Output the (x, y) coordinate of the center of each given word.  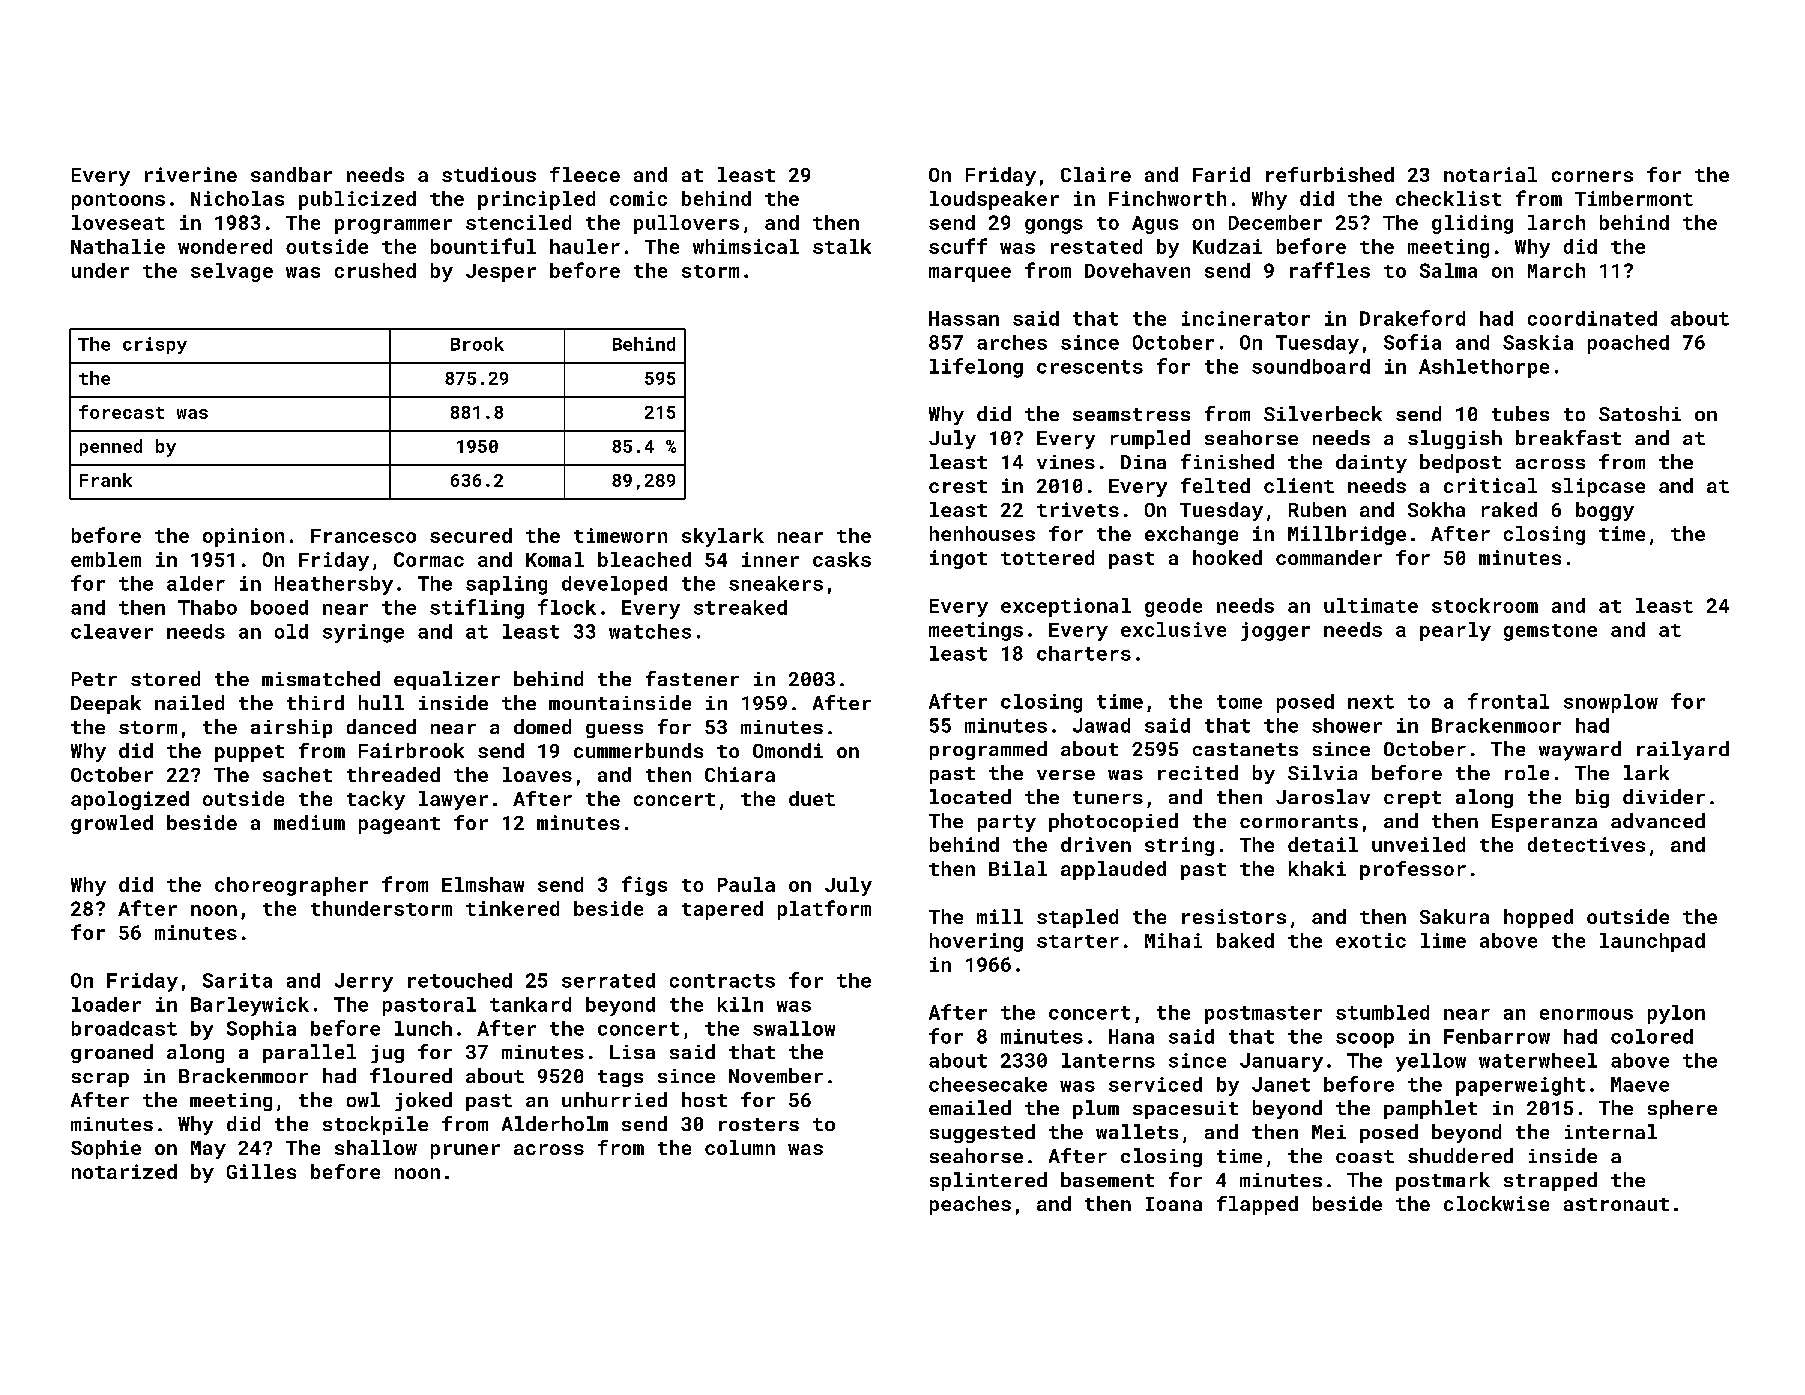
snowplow (1611, 703)
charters (1084, 653)
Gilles (261, 1171)
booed (279, 607)
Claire (1096, 174)
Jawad (1101, 725)
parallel (309, 1053)
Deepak (106, 704)
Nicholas (237, 198)
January (1281, 1062)
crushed (375, 270)
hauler (585, 246)
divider (1664, 796)
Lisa (632, 1052)
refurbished (1330, 174)
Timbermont (1634, 198)
